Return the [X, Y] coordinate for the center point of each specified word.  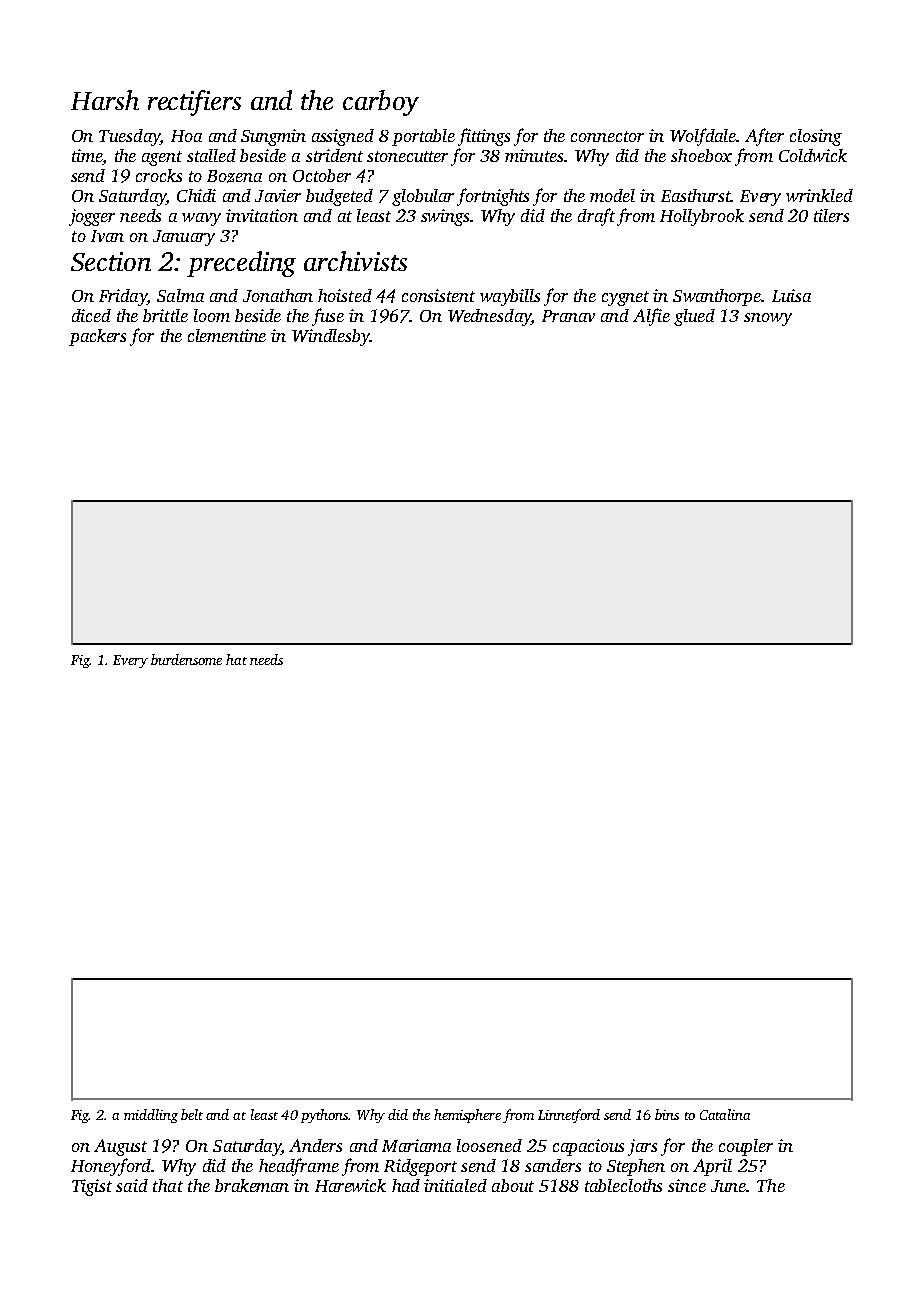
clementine [227, 335]
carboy [381, 103]
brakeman [252, 1185]
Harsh [105, 100]
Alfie [651, 317]
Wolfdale [703, 137]
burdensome [186, 659]
